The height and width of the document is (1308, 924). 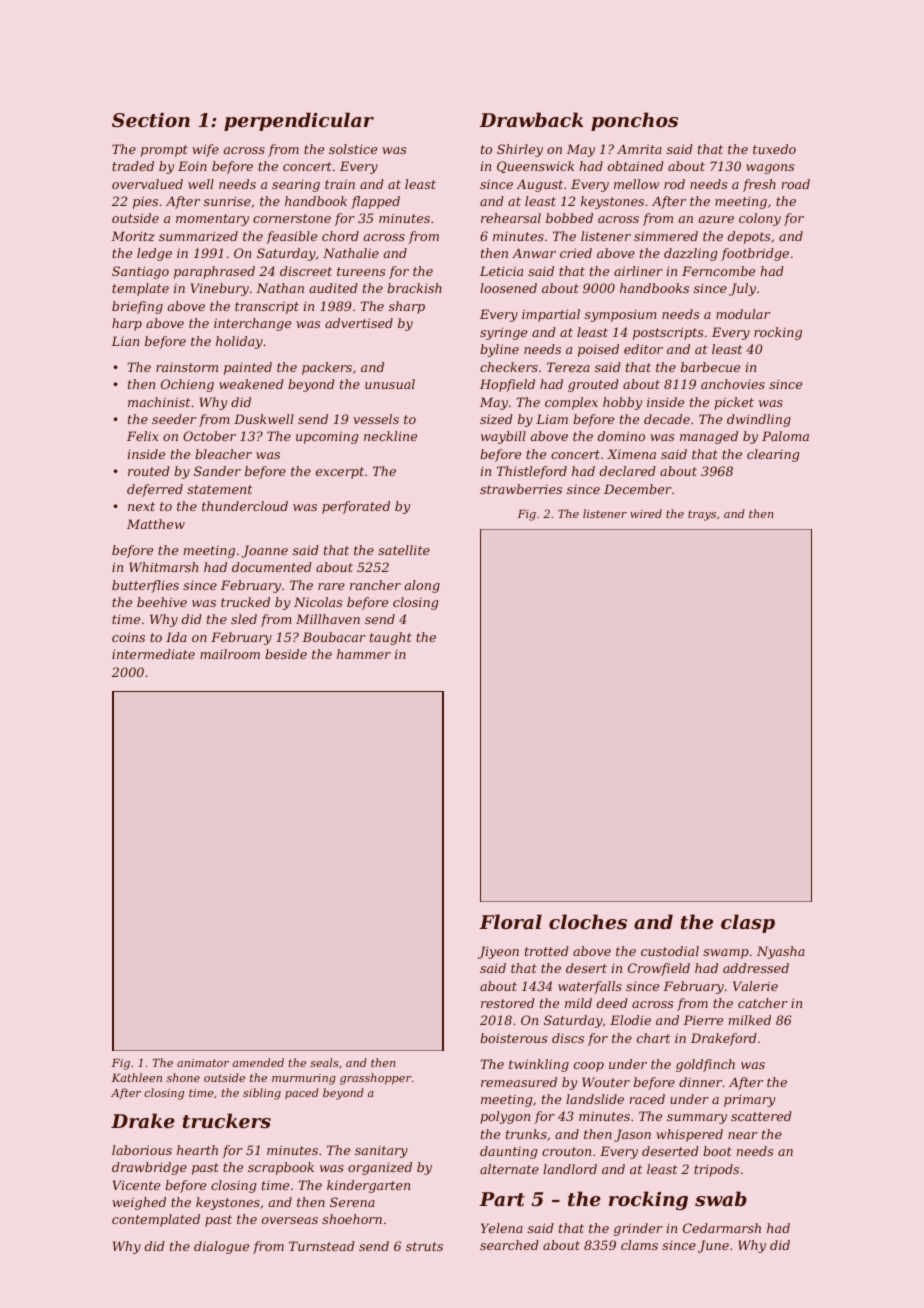 I want to click on prompt, so click(x=164, y=151).
